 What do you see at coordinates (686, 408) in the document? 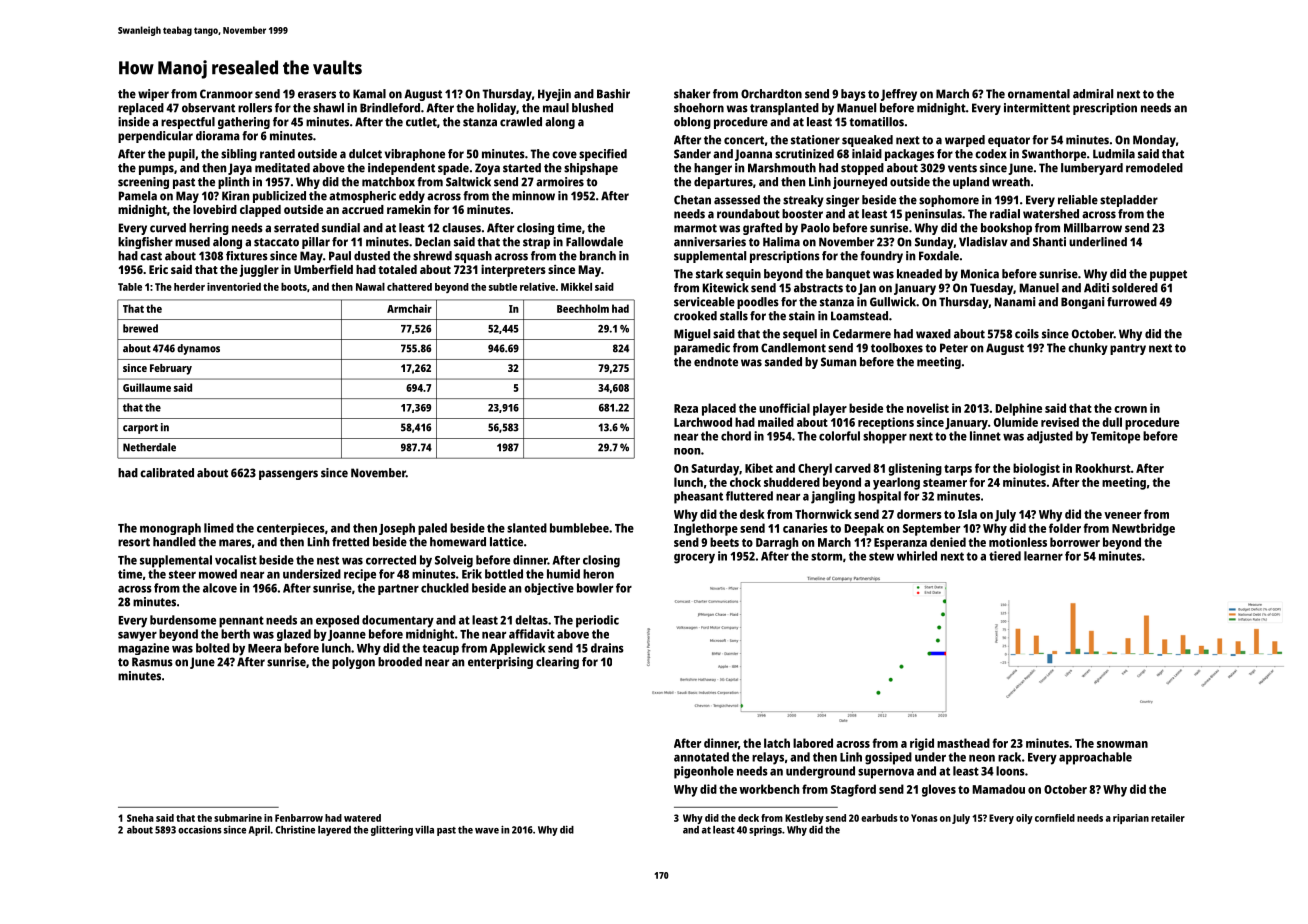
I see `Reza` at bounding box center [686, 408].
